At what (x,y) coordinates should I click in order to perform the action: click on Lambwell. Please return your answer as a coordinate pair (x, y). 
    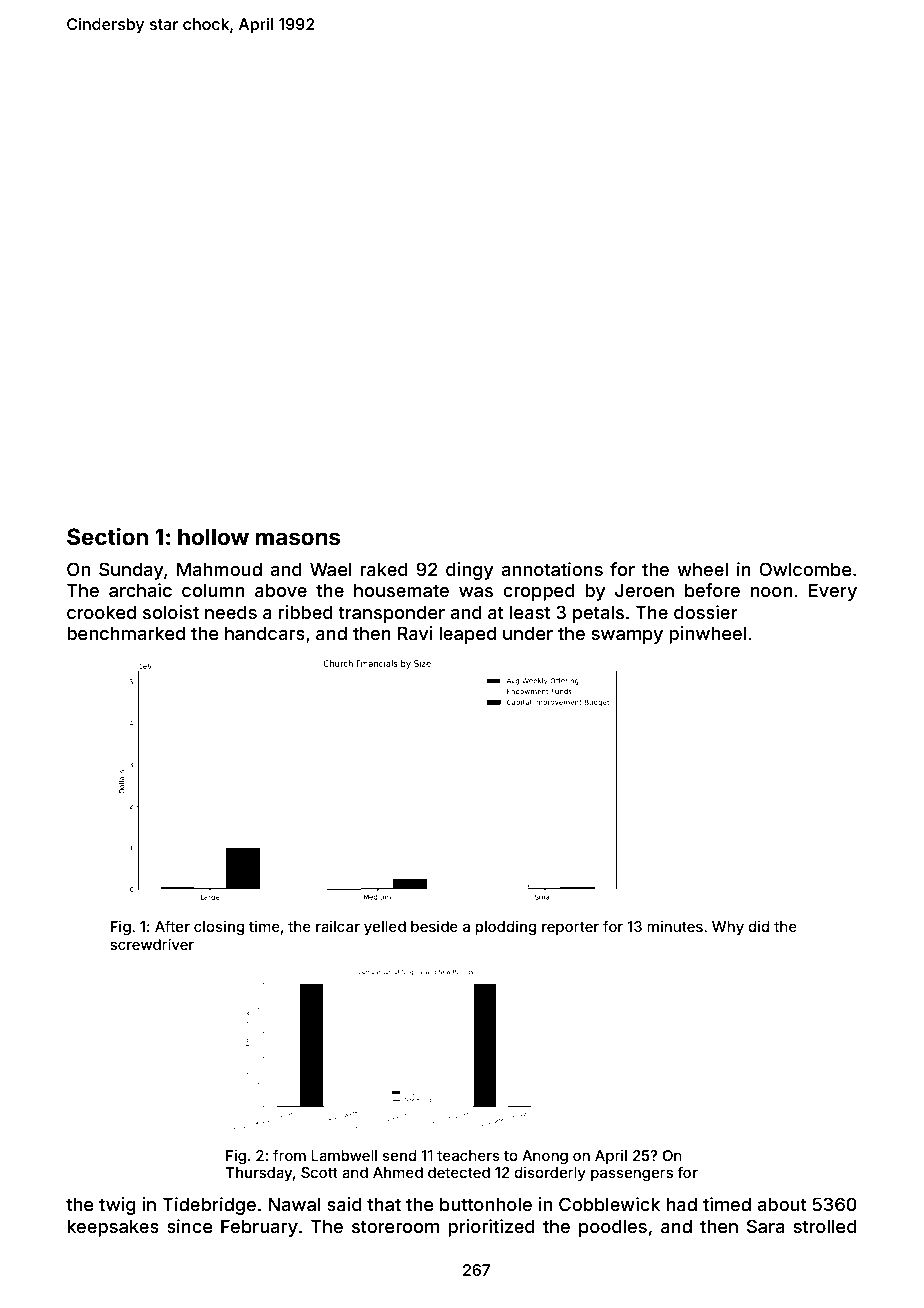
    Looking at the image, I should click on (344, 1155).
